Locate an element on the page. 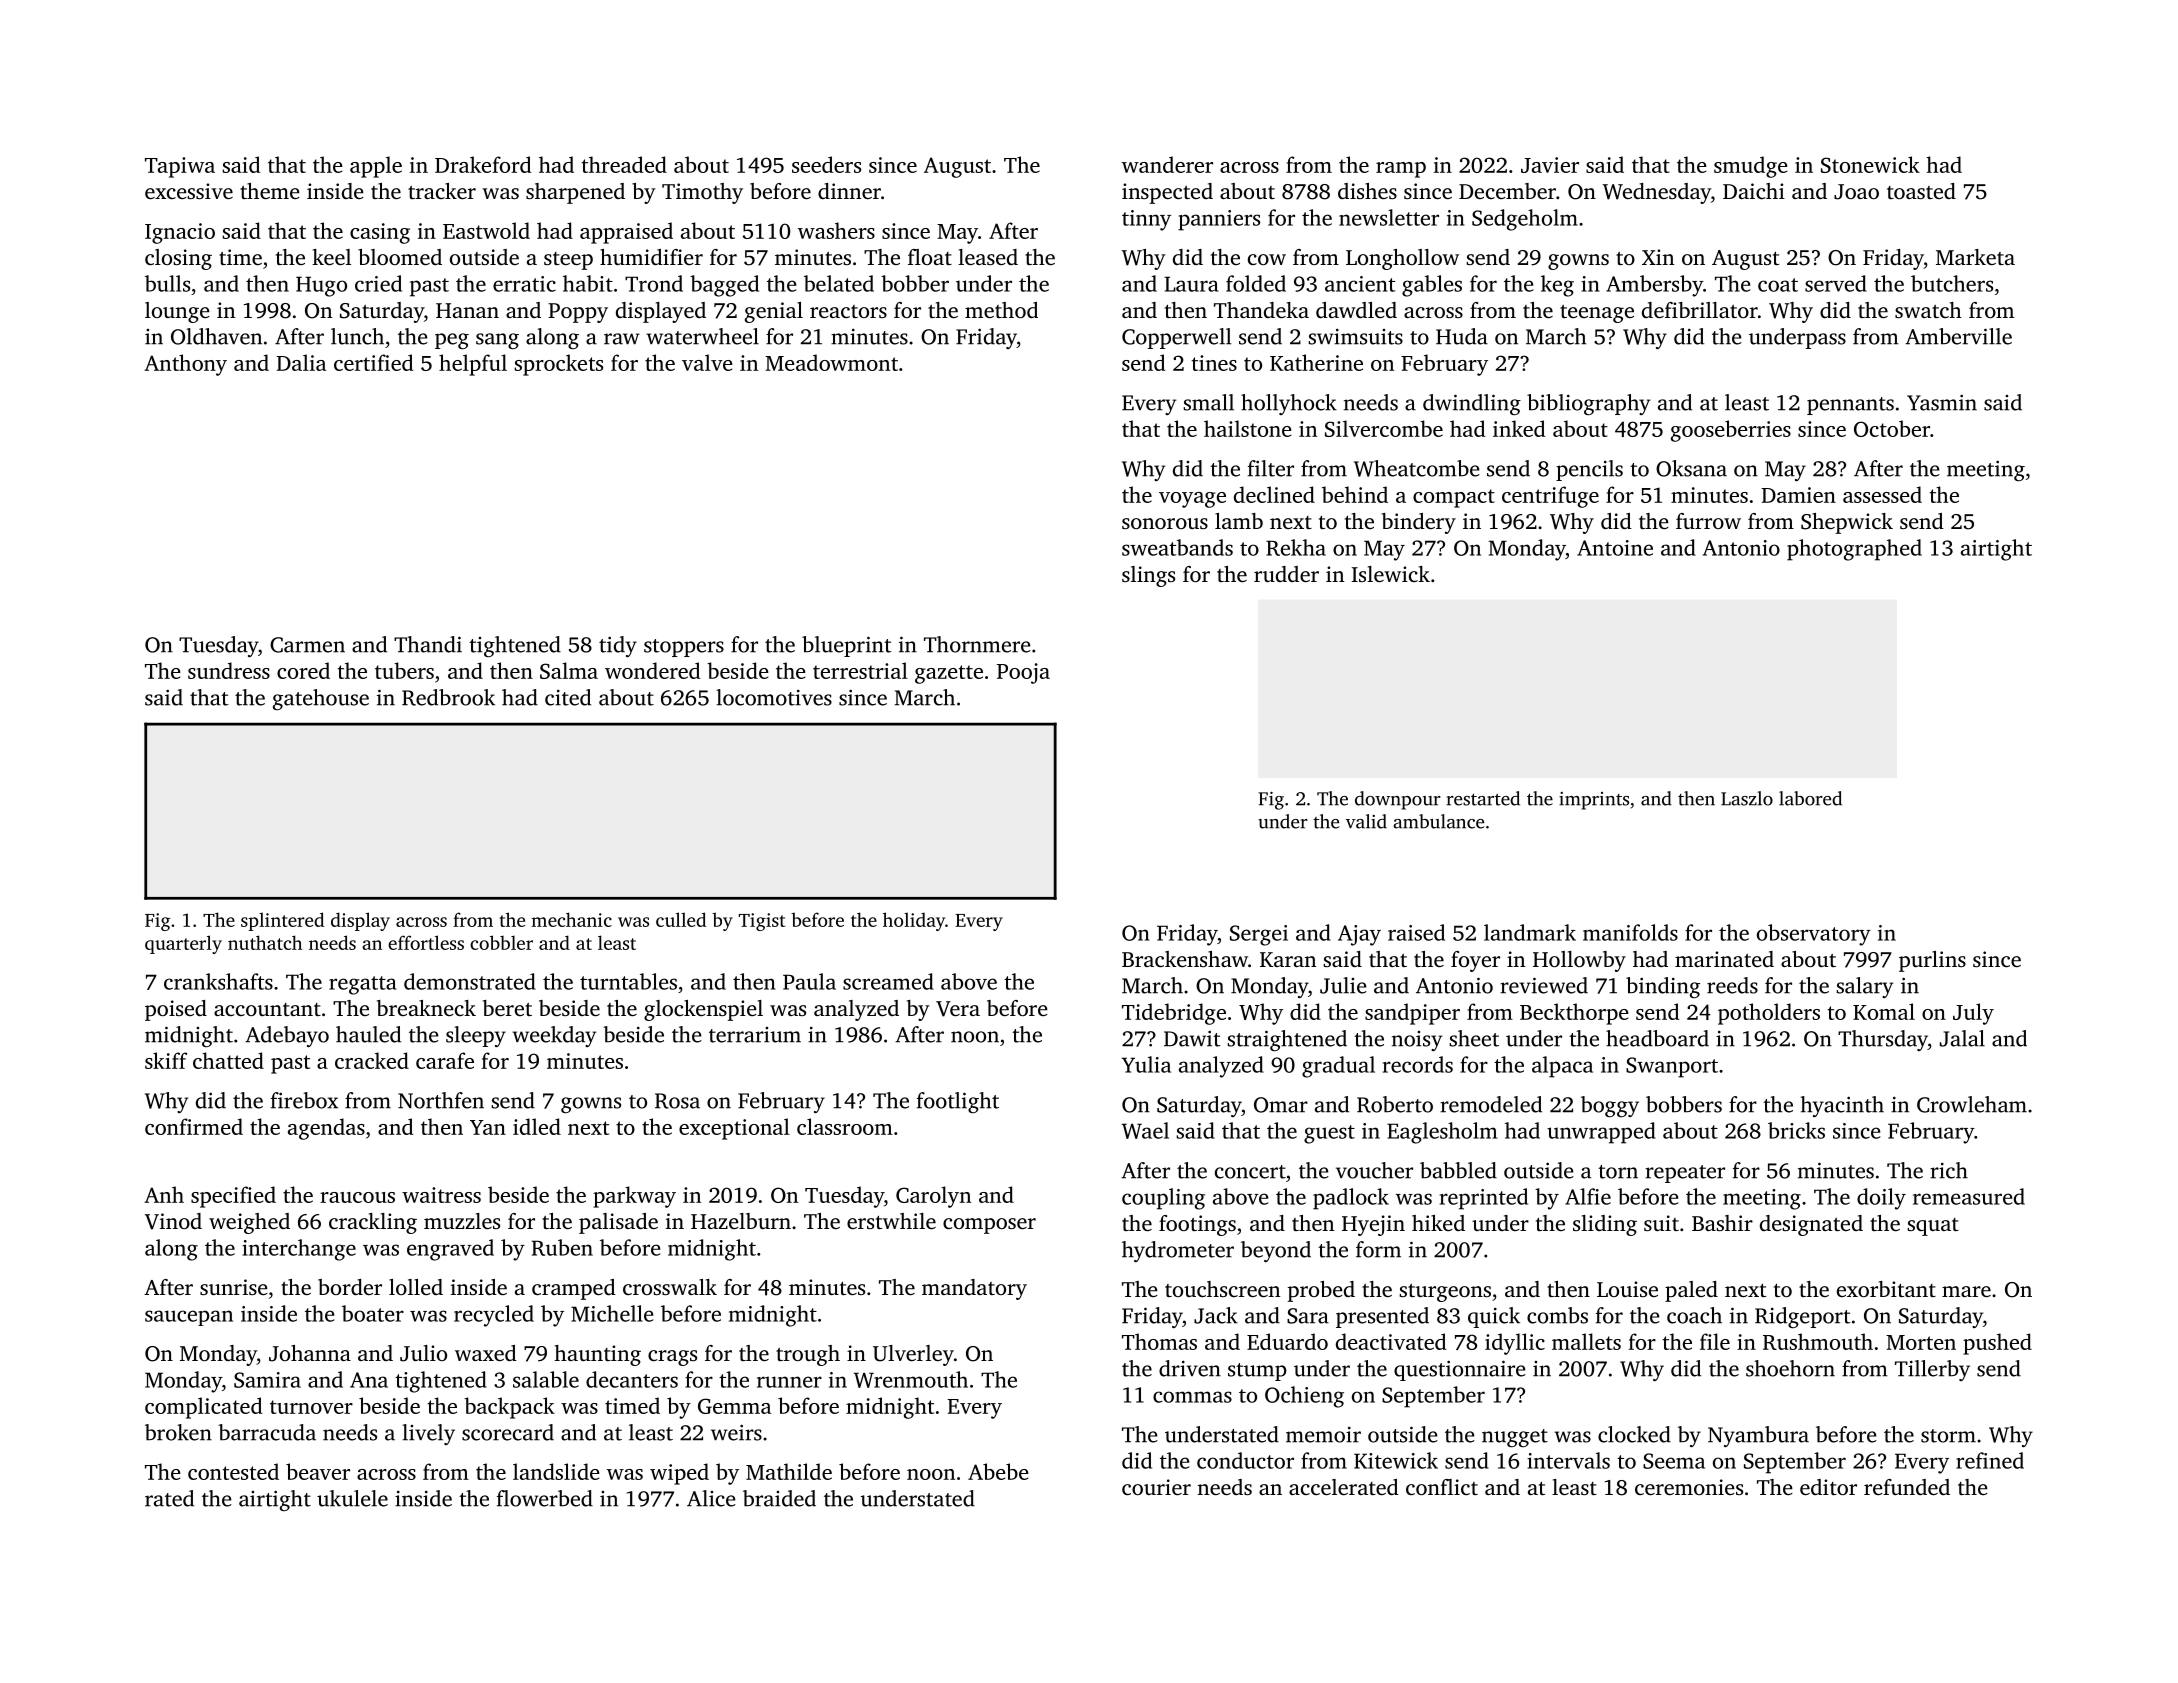 This document has height=1683, width=2178. mechanic is located at coordinates (571, 919).
